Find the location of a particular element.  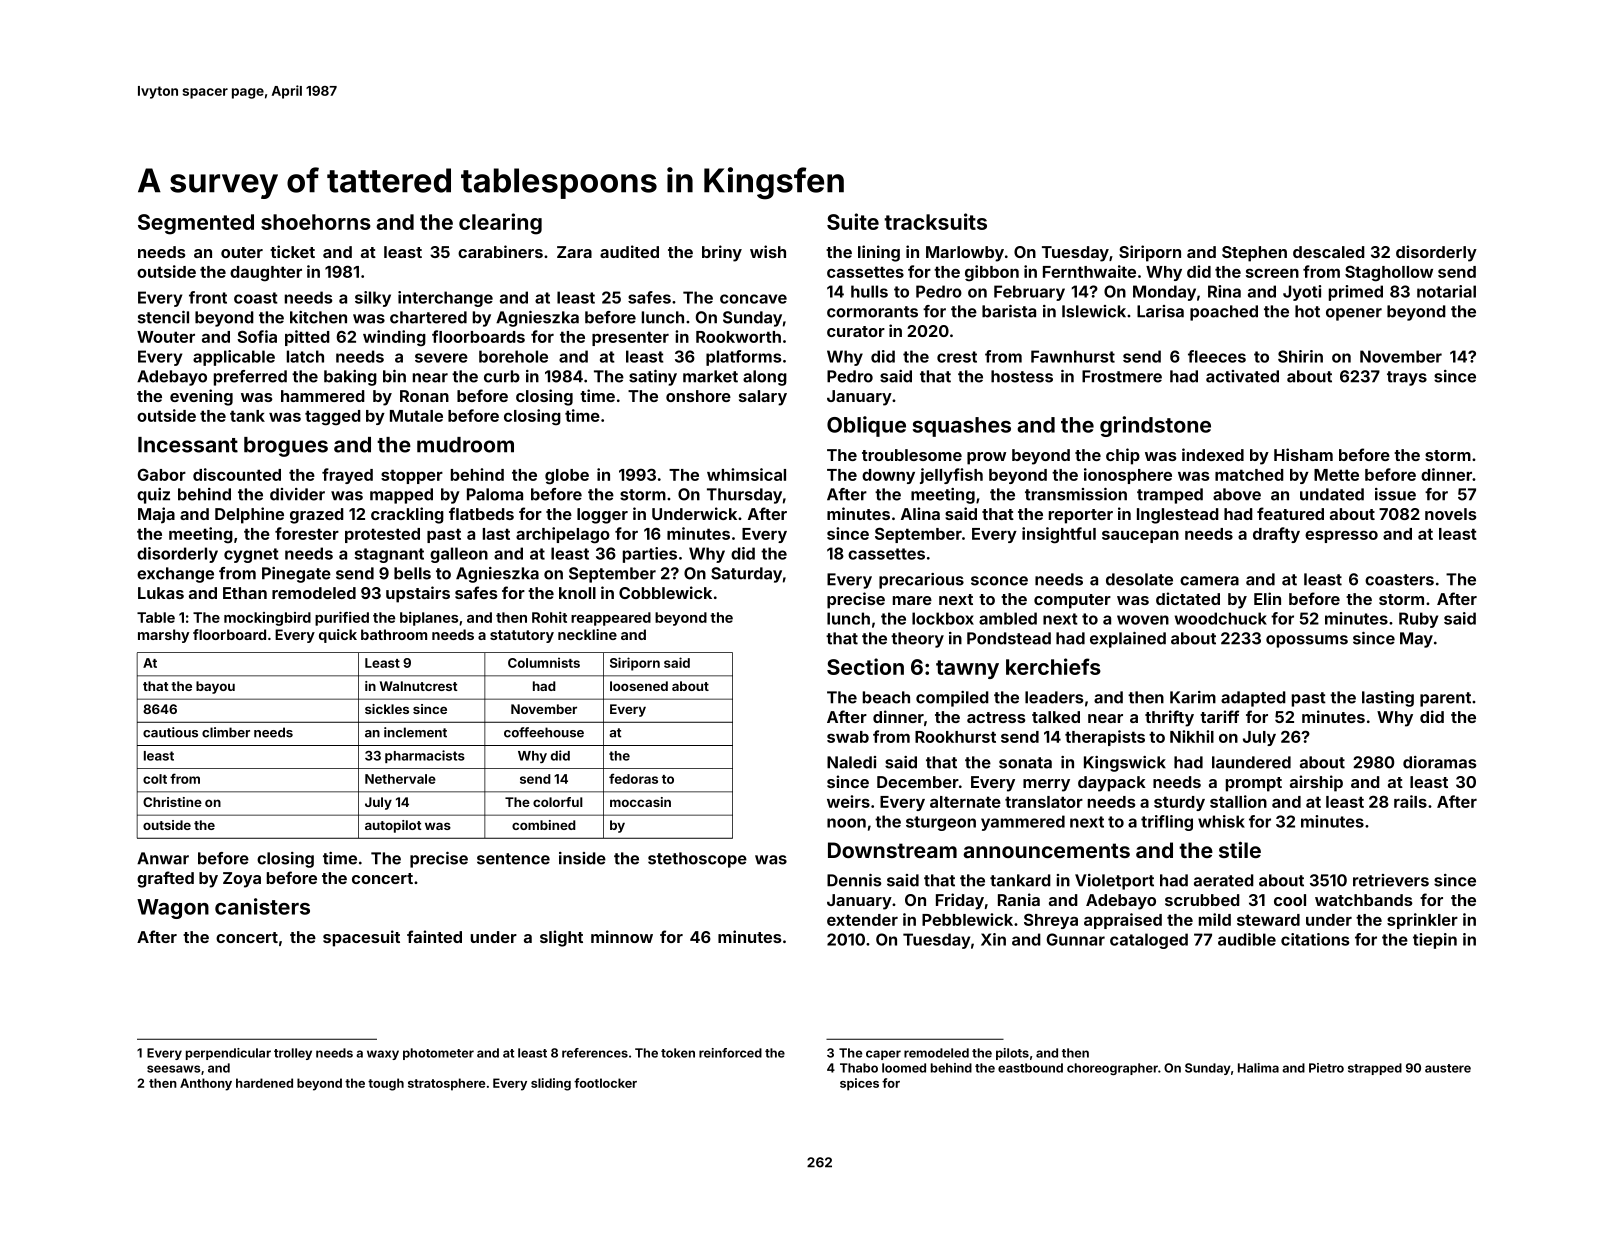

espresso is located at coordinates (1341, 536).
